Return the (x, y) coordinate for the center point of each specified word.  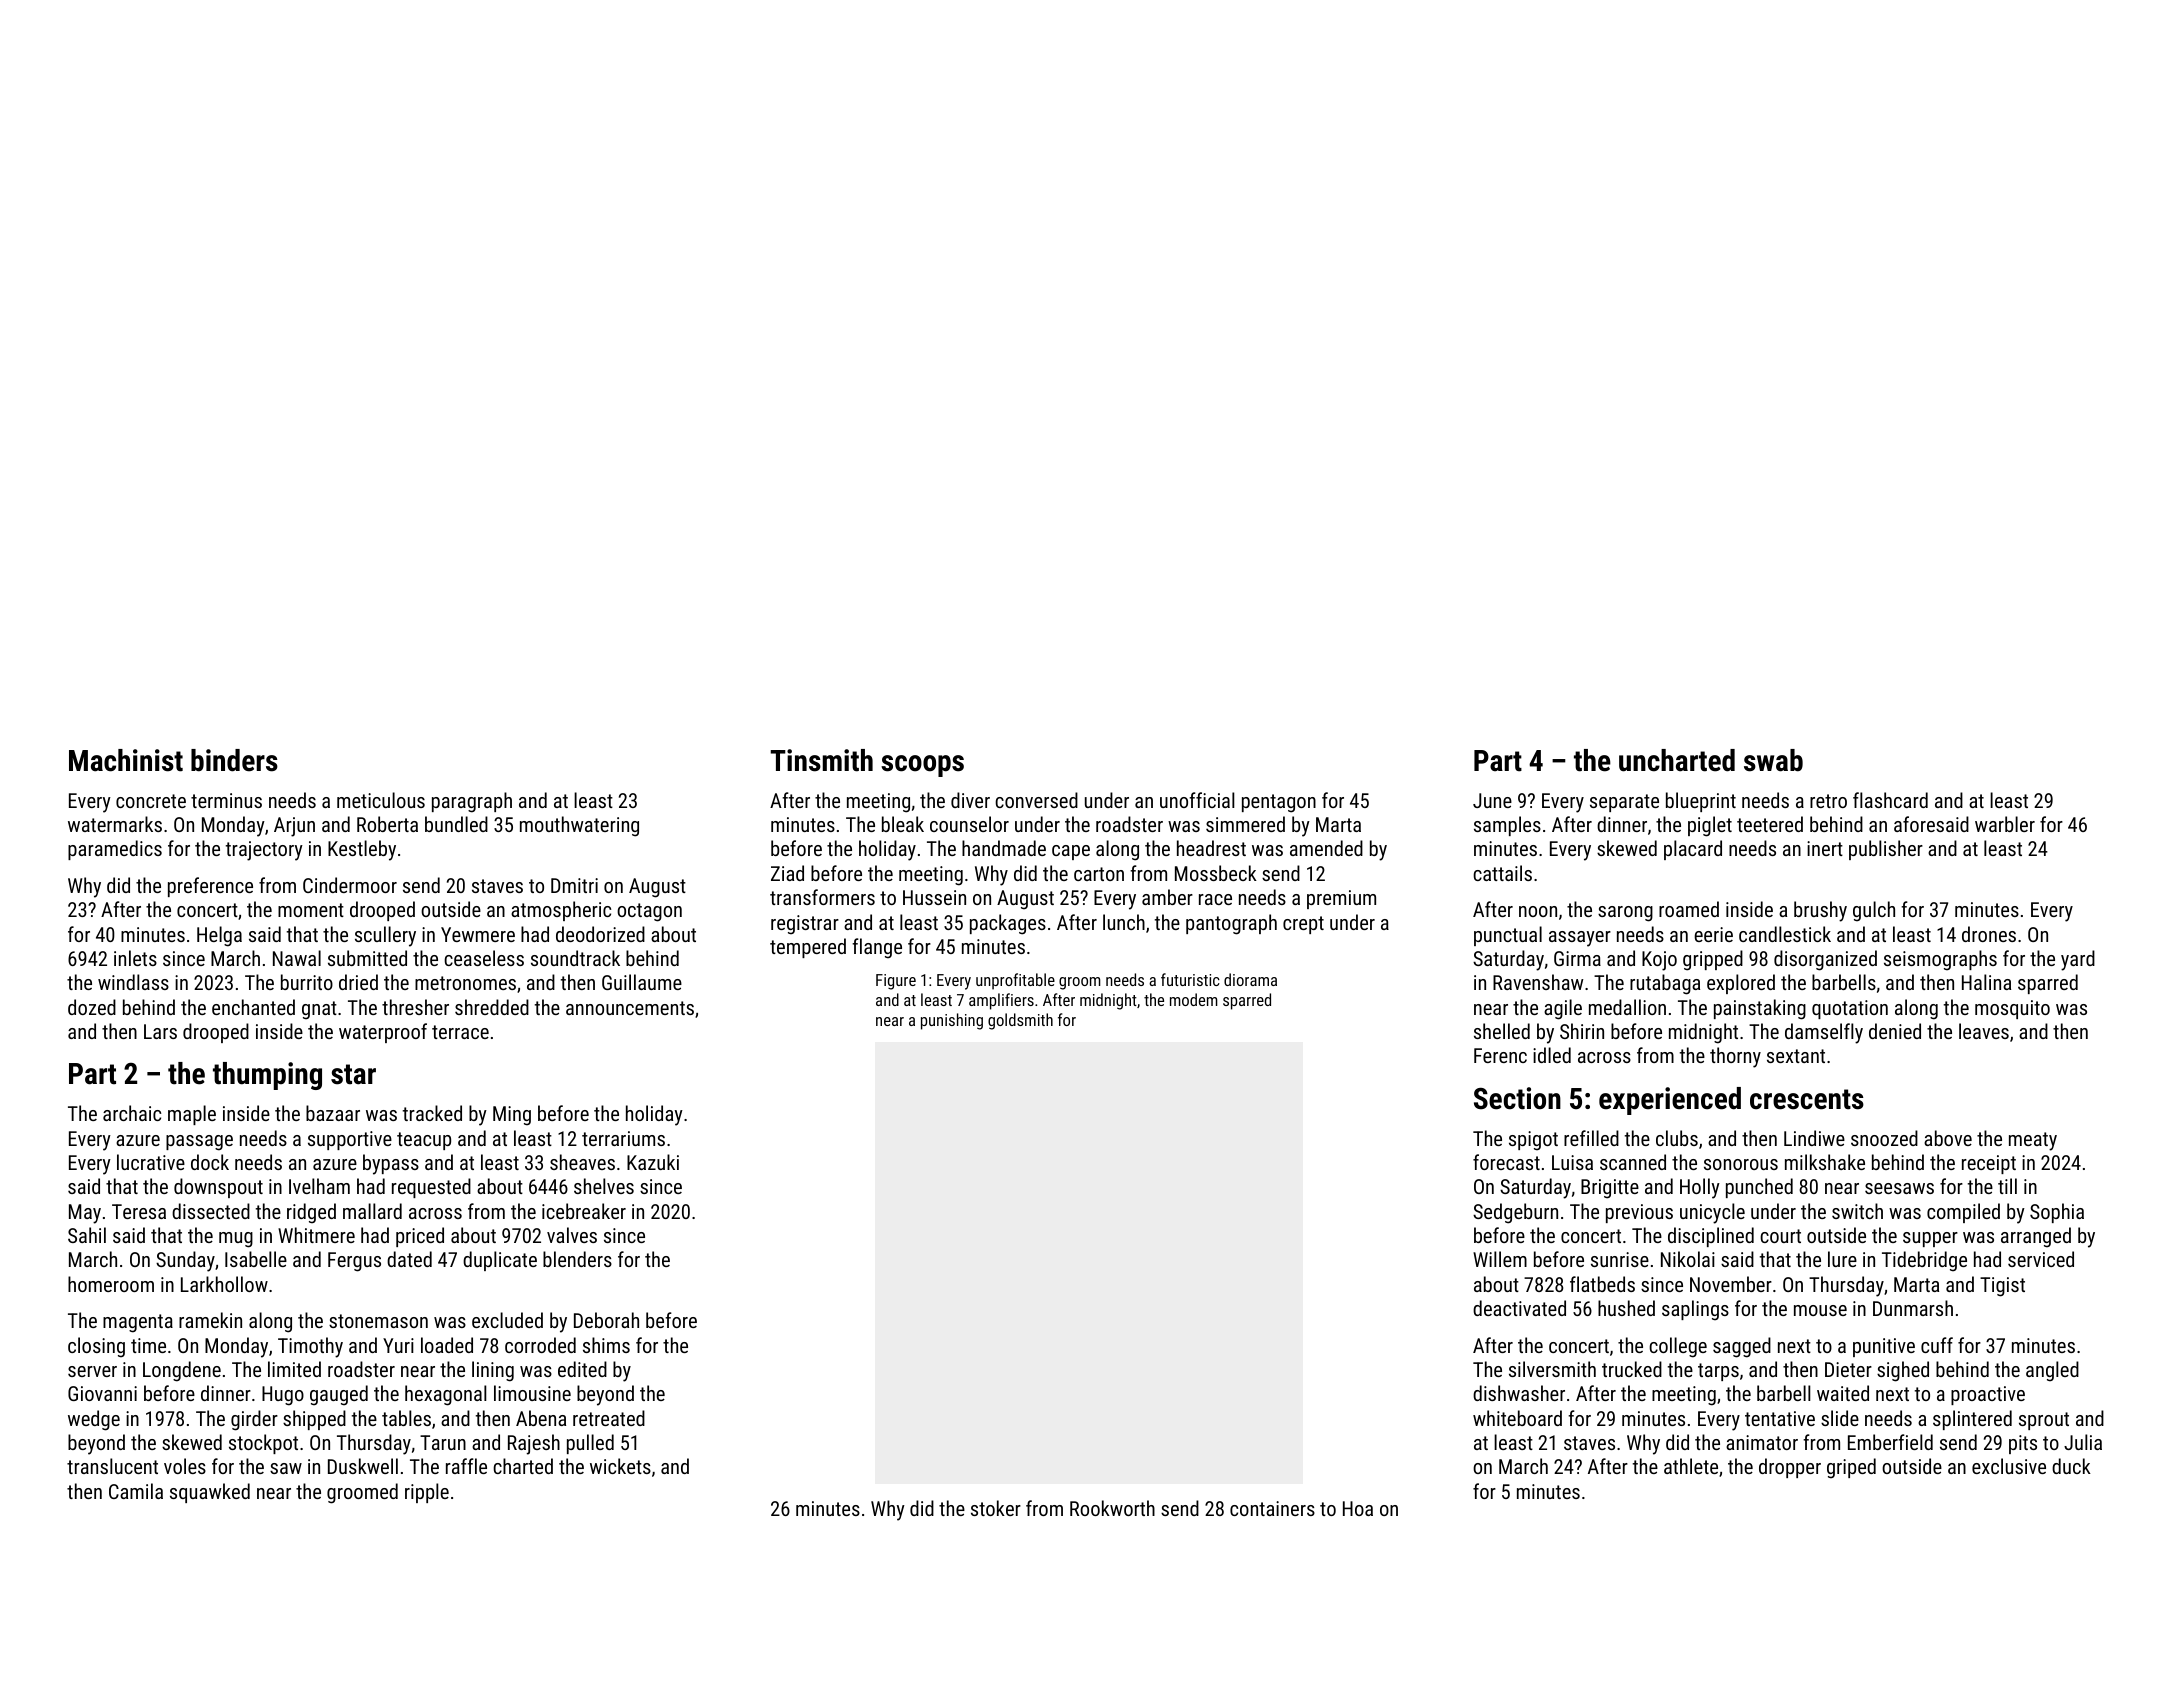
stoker (996, 1508)
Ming (512, 1116)
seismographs (1940, 960)
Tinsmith (821, 760)
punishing (952, 1021)
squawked (210, 1493)
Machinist (126, 760)
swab (1773, 760)
